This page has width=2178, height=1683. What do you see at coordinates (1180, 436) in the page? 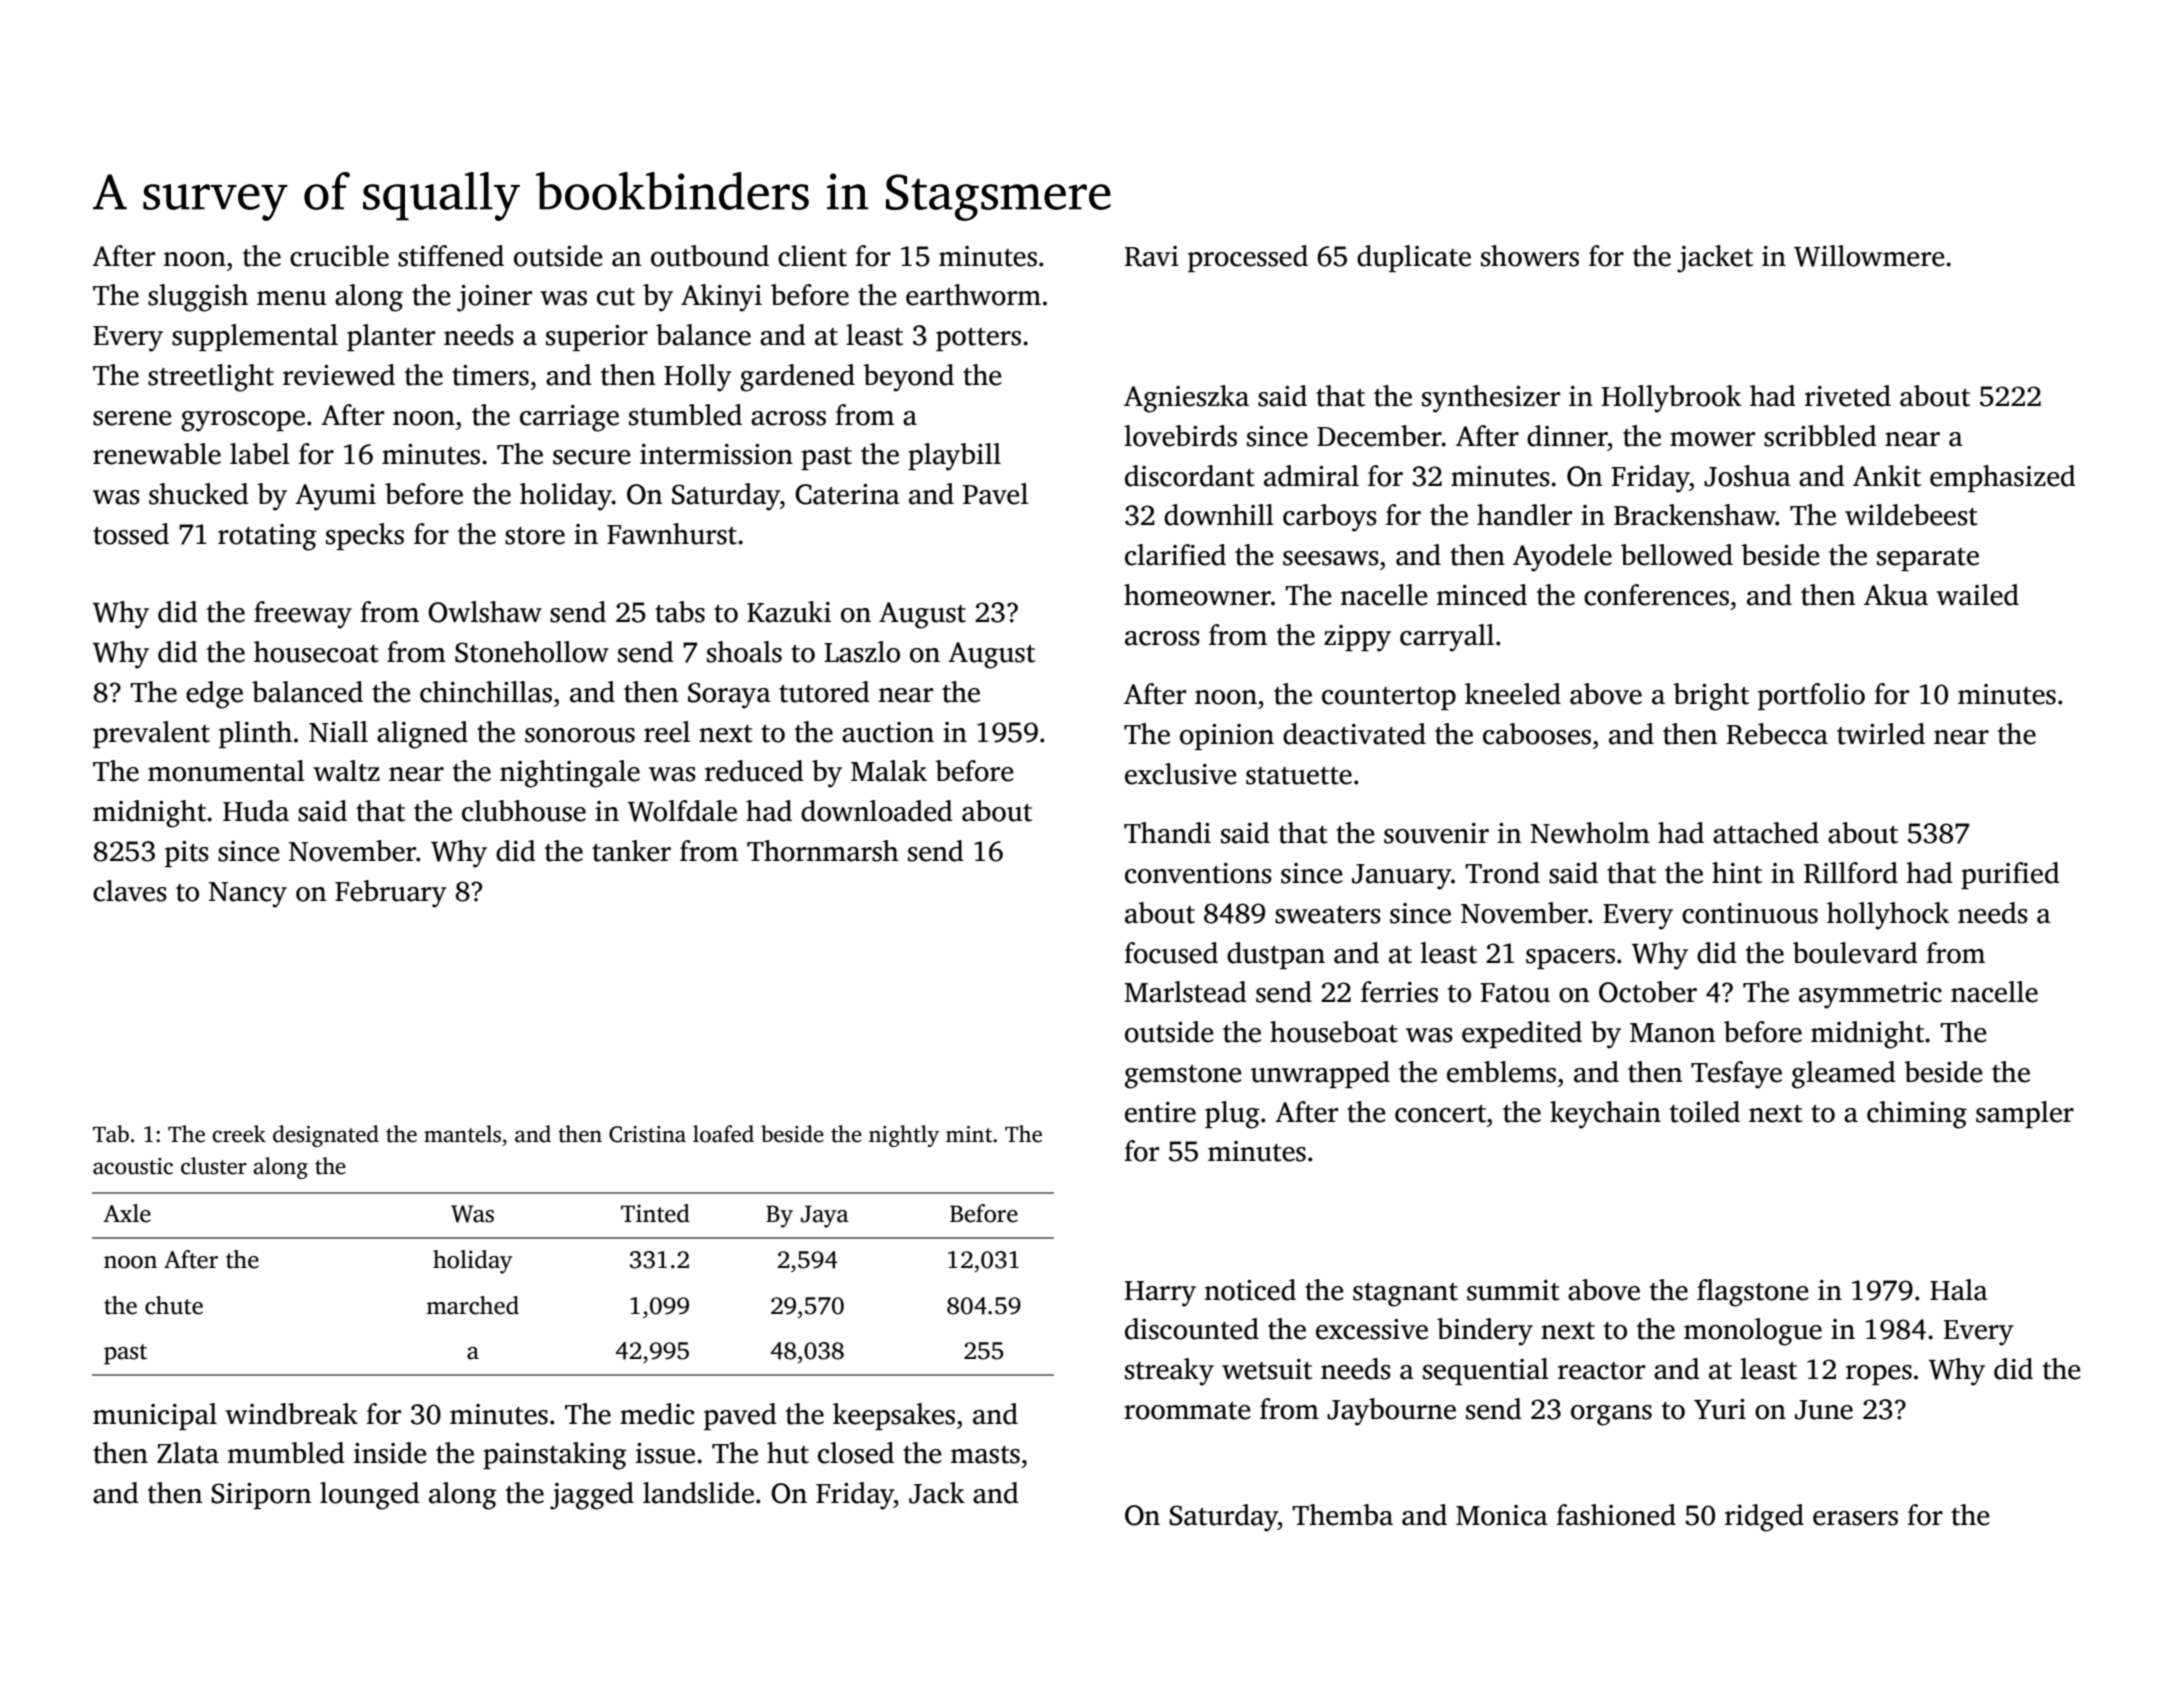
I see `lovebirds` at bounding box center [1180, 436].
